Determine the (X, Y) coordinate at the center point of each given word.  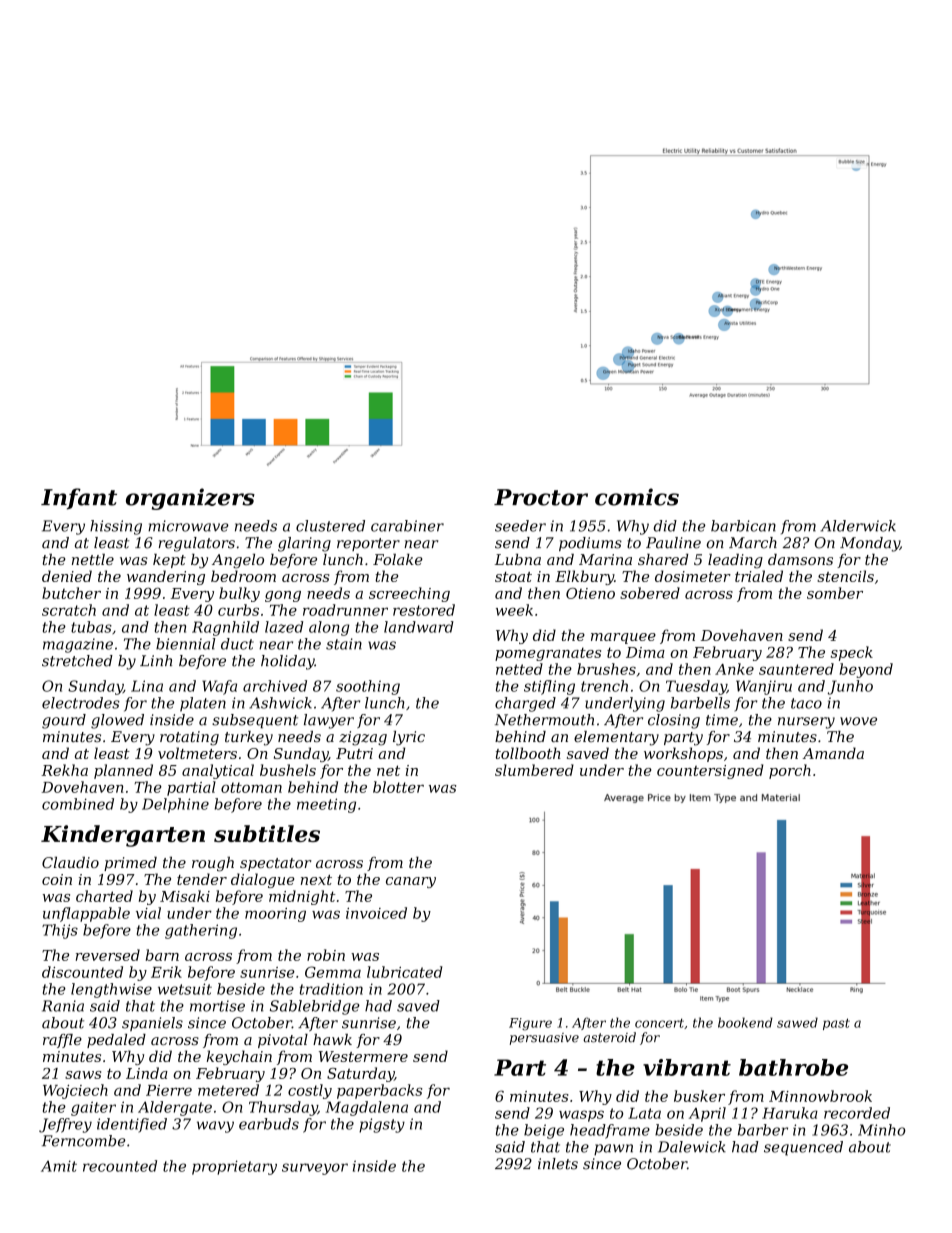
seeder (520, 526)
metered (228, 1090)
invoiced (376, 913)
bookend (745, 1022)
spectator (276, 864)
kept (169, 561)
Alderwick (858, 526)
